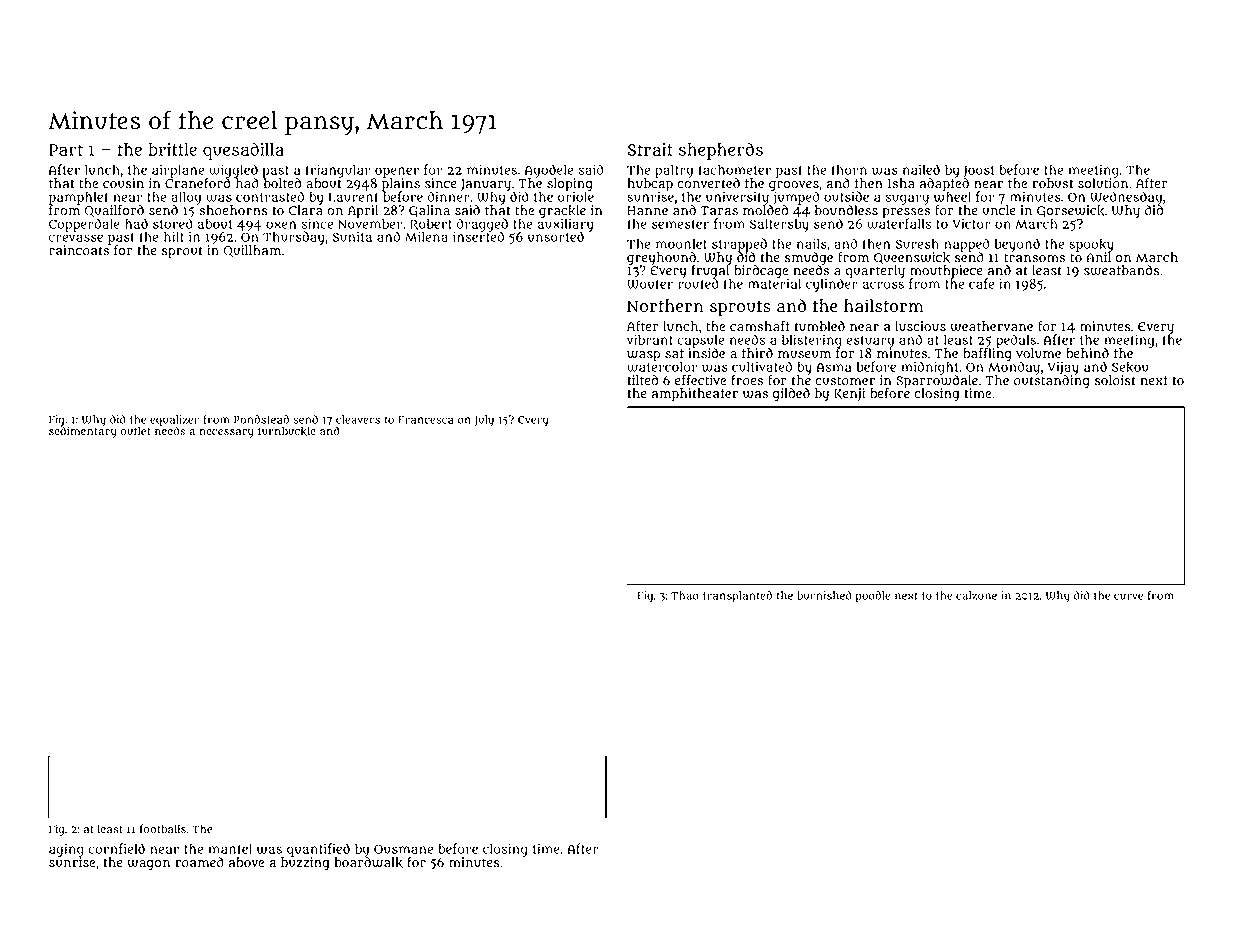  Describe the element at coordinates (719, 211) in the screenshot. I see `Taras` at that location.
